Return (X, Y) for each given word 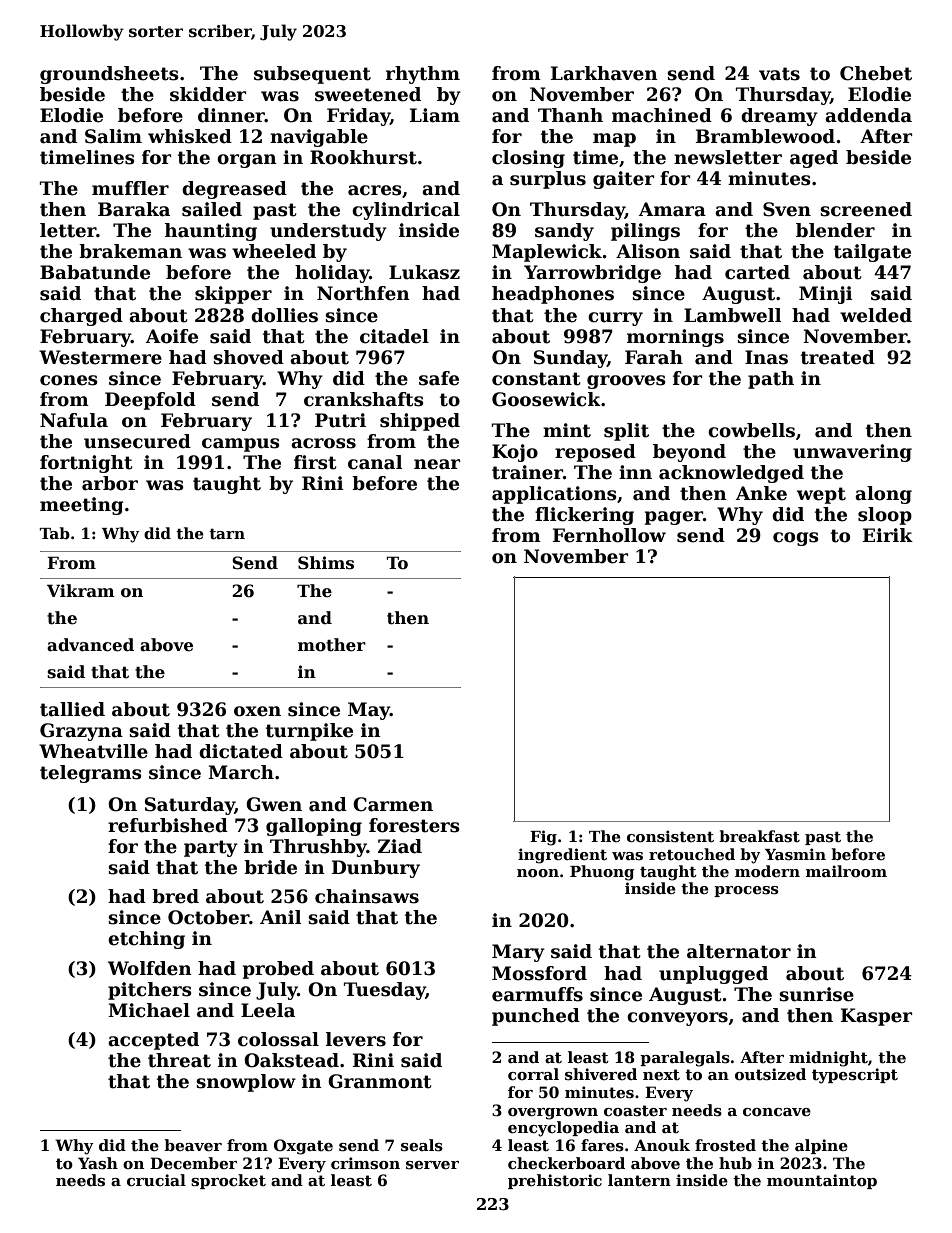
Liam (435, 115)
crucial (156, 1180)
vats (779, 74)
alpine (821, 1146)
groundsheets (109, 75)
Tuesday (385, 991)
